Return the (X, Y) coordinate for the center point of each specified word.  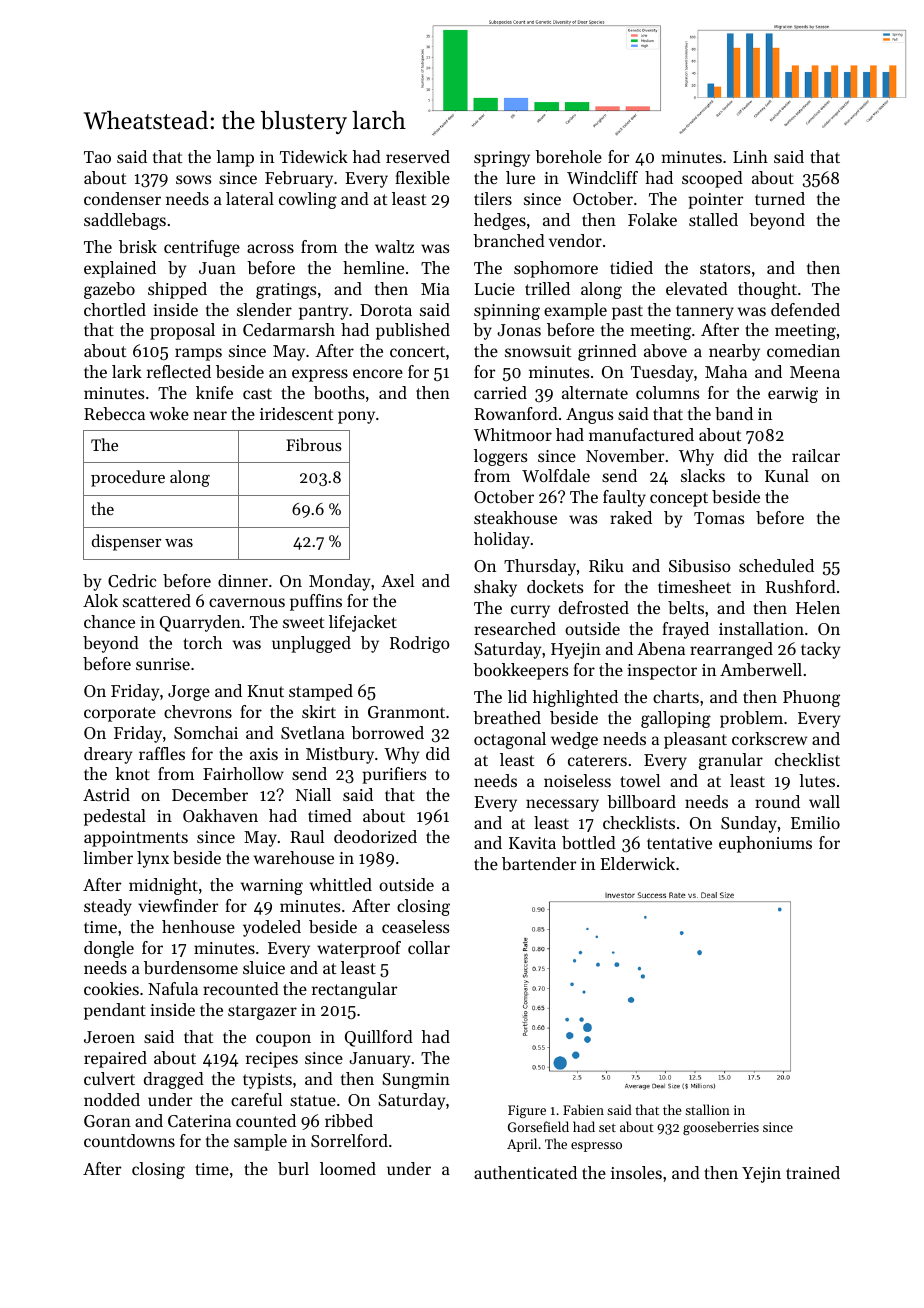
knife (214, 392)
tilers (493, 198)
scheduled (776, 565)
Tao (97, 157)
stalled (713, 219)
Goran (107, 1121)
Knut (265, 691)
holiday (502, 540)
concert (417, 351)
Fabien (583, 1109)
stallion (707, 1109)
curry (530, 611)
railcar (816, 455)
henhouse (198, 926)
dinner (243, 580)
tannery (705, 312)
